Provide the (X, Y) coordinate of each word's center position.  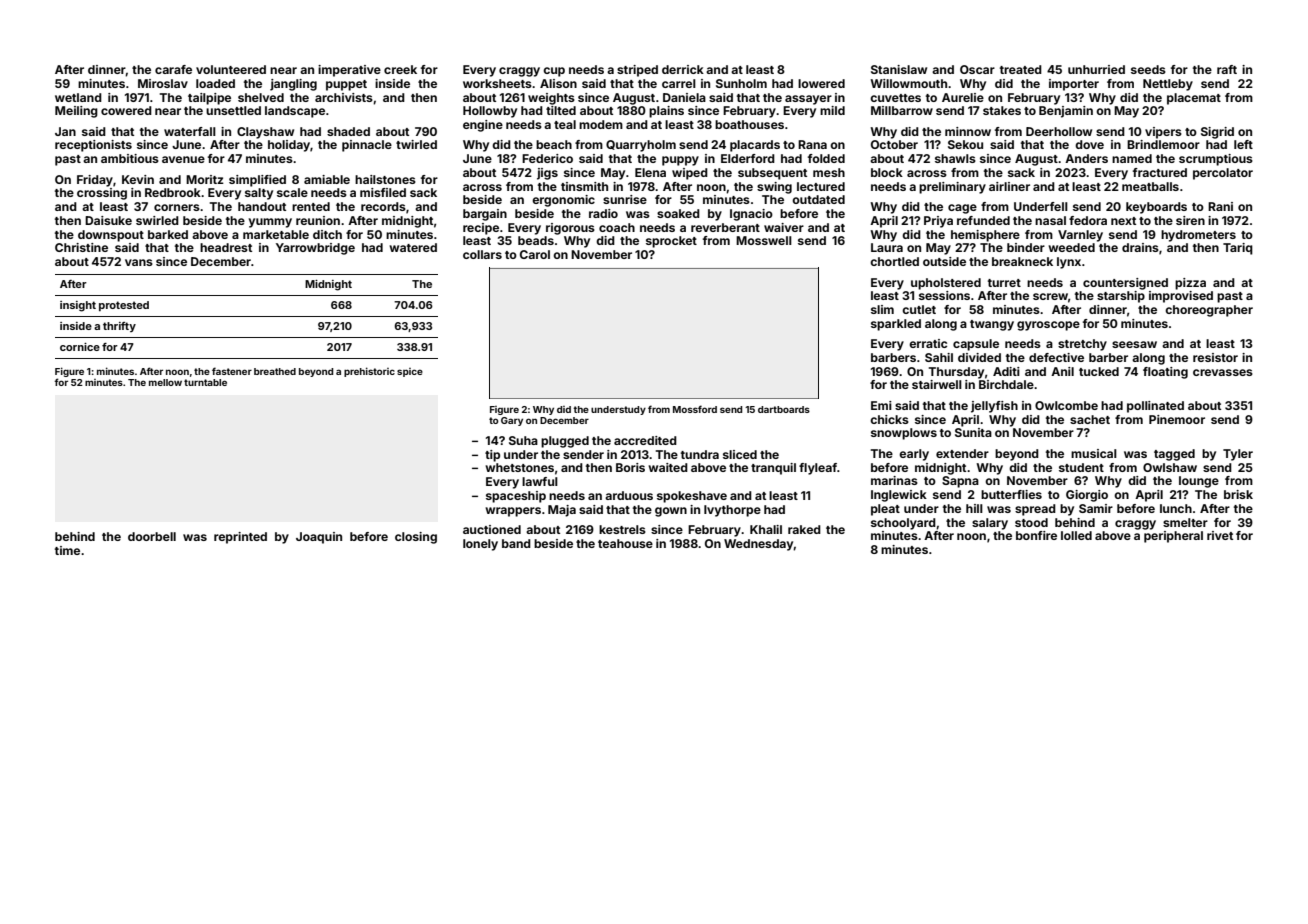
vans (139, 262)
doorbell (152, 536)
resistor (1215, 357)
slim (882, 309)
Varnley (1080, 236)
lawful (540, 481)
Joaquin (319, 538)
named (1132, 158)
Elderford (748, 158)
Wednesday (759, 545)
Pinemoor (1177, 419)
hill (974, 508)
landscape (295, 112)
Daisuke (108, 220)
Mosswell (764, 240)
